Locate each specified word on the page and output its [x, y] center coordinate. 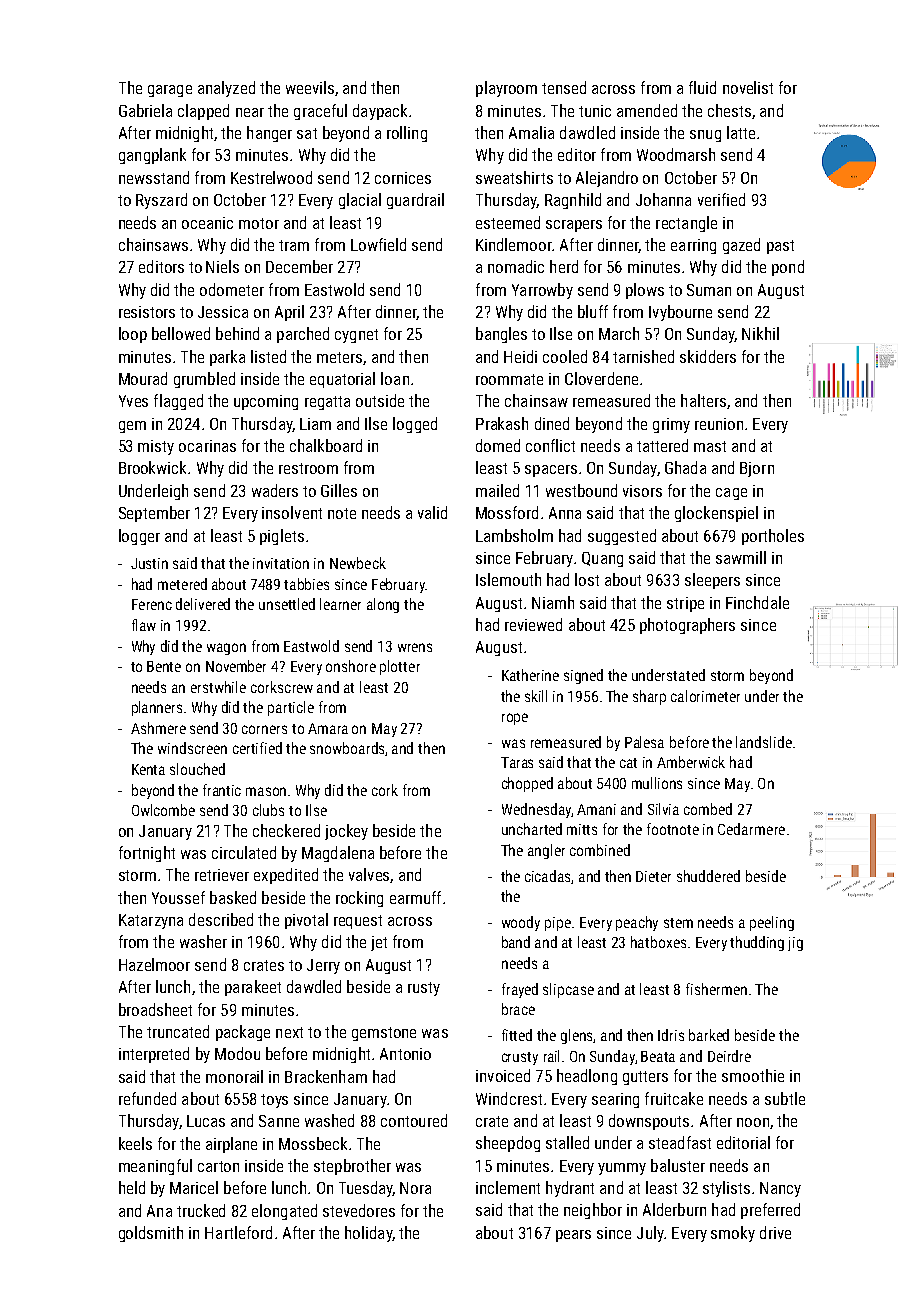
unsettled [287, 604]
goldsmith [151, 1234]
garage [170, 91]
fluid [702, 87]
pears [573, 1236]
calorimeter [705, 696]
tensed [564, 87]
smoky [733, 1234]
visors [642, 491]
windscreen [192, 748]
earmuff [415, 897]
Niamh [553, 602]
